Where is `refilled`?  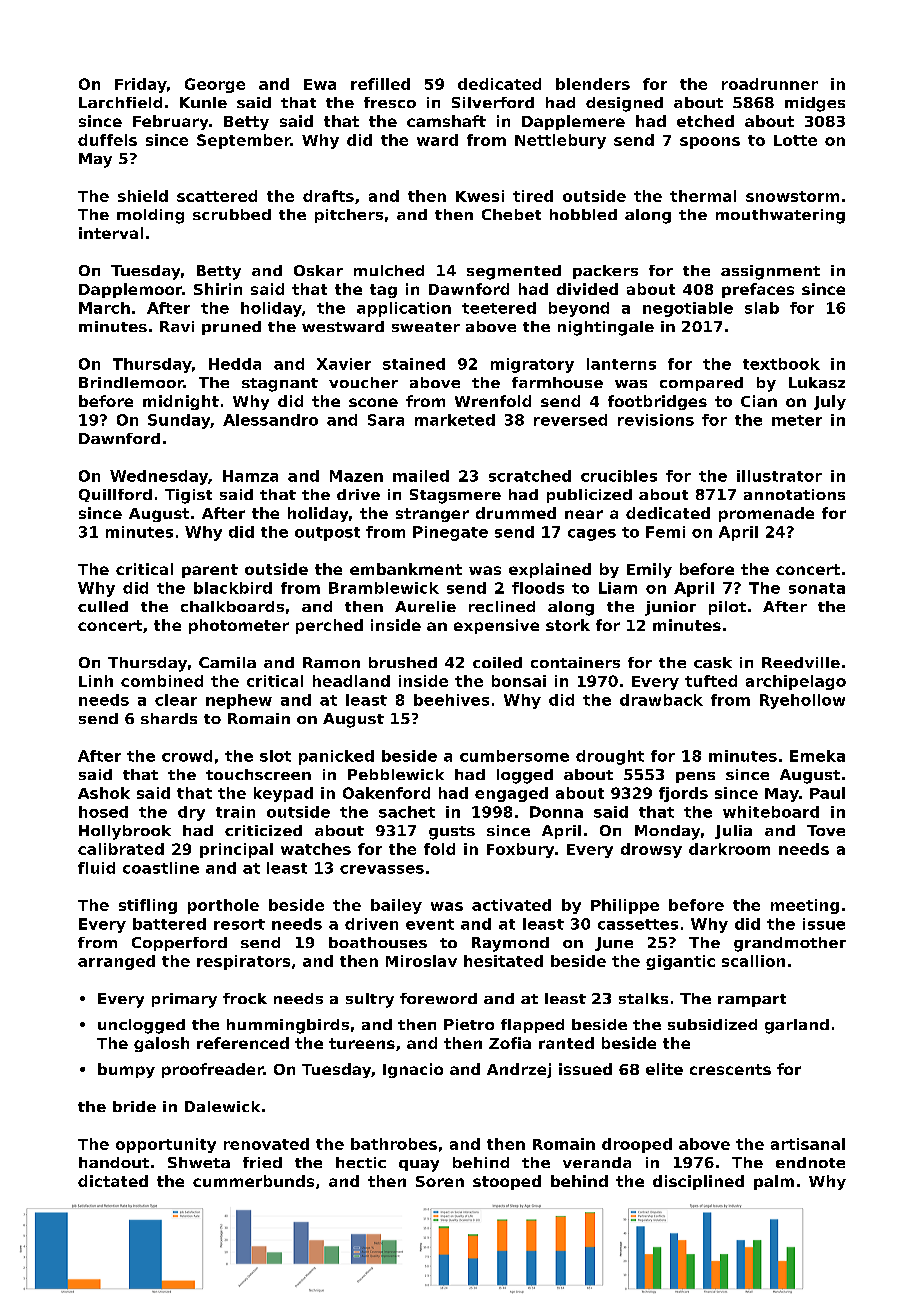
refilled is located at coordinates (380, 84).
